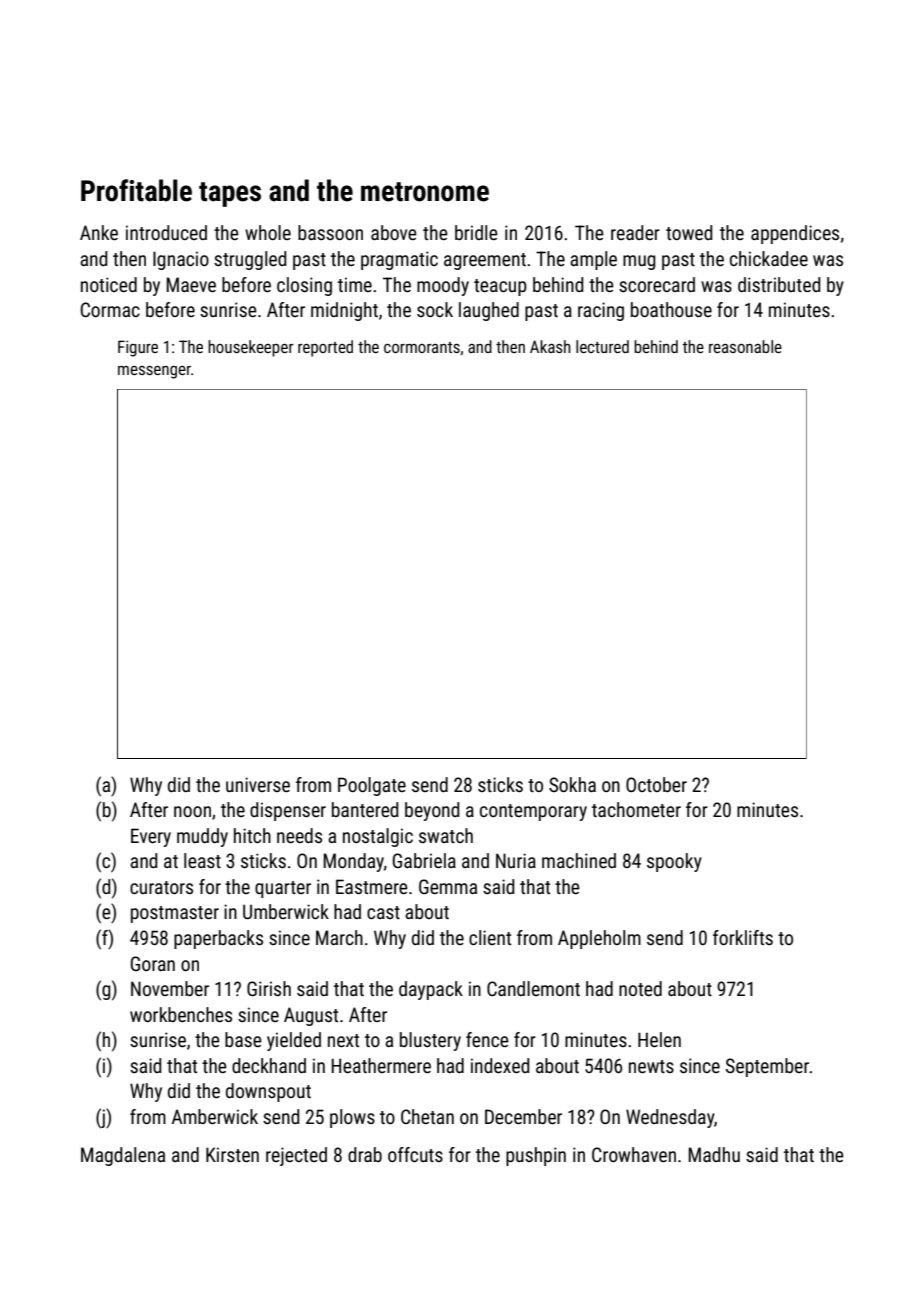 Image resolution: width=924 pixels, height=1311 pixels. What do you see at coordinates (232, 1154) in the page?
I see `Kirsten` at bounding box center [232, 1154].
